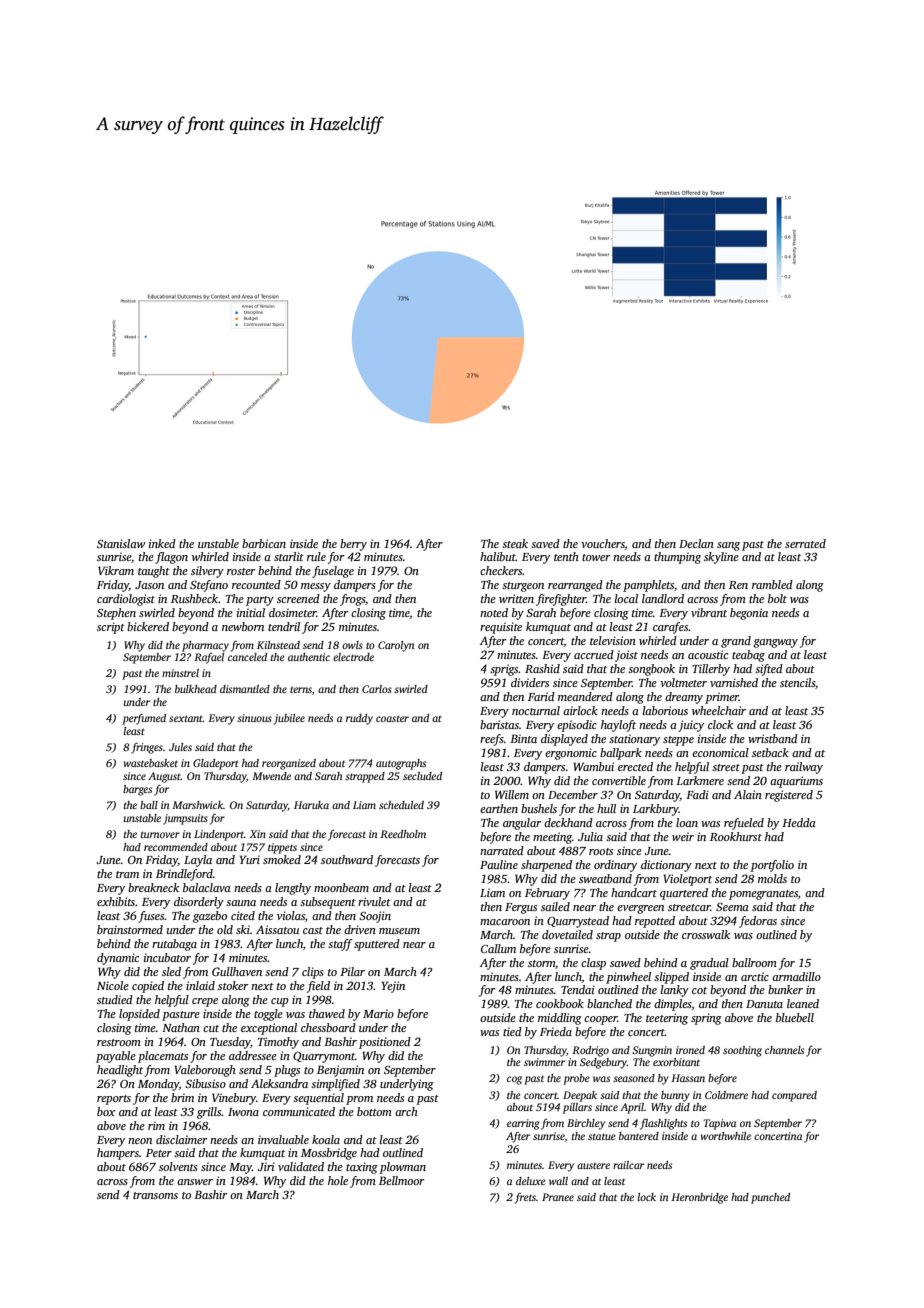 The height and width of the page is (1308, 924). What do you see at coordinates (603, 544) in the page?
I see `vouchers` at bounding box center [603, 544].
